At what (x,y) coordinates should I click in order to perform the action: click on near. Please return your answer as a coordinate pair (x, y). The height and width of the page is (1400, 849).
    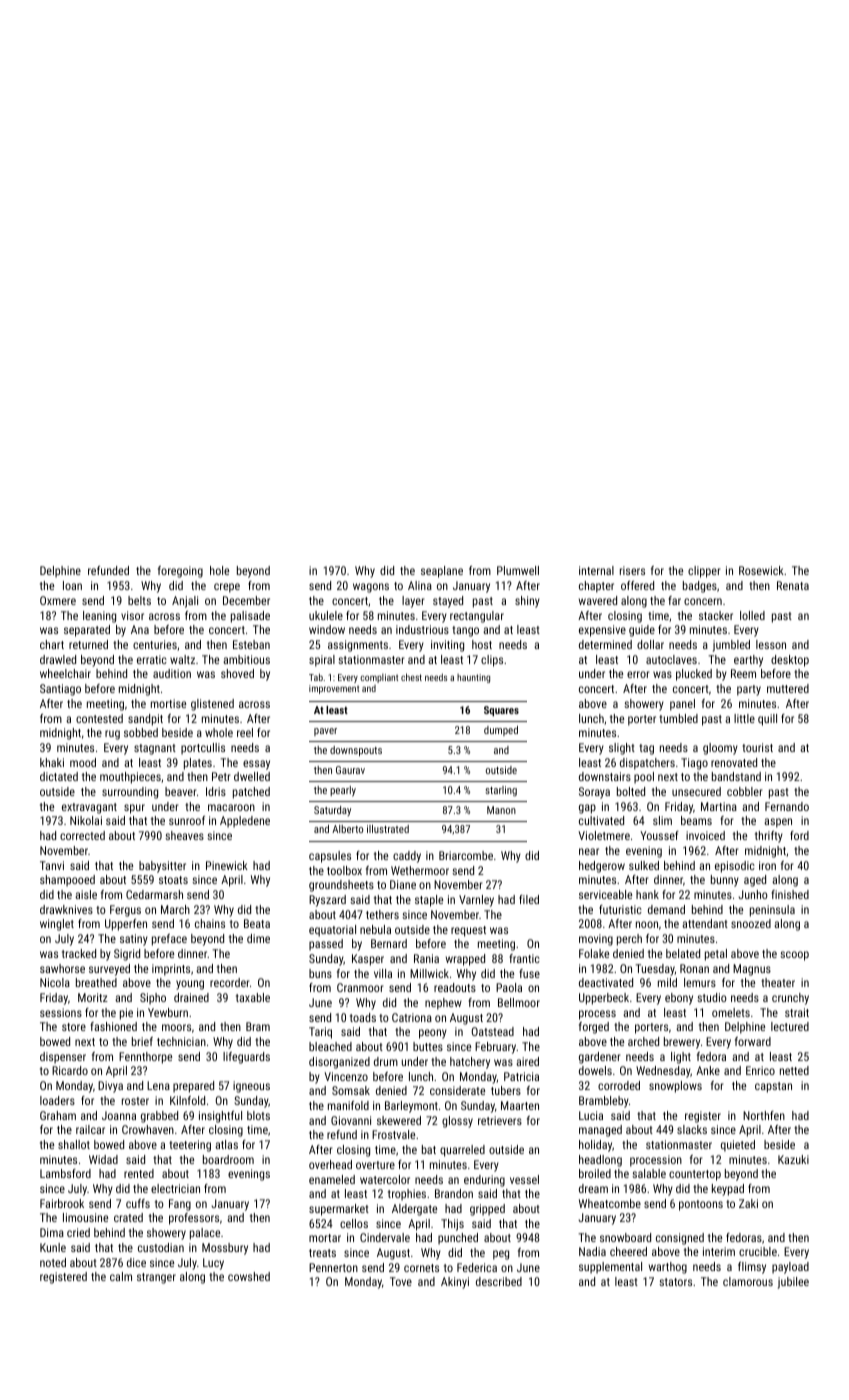
    Looking at the image, I should click on (589, 851).
